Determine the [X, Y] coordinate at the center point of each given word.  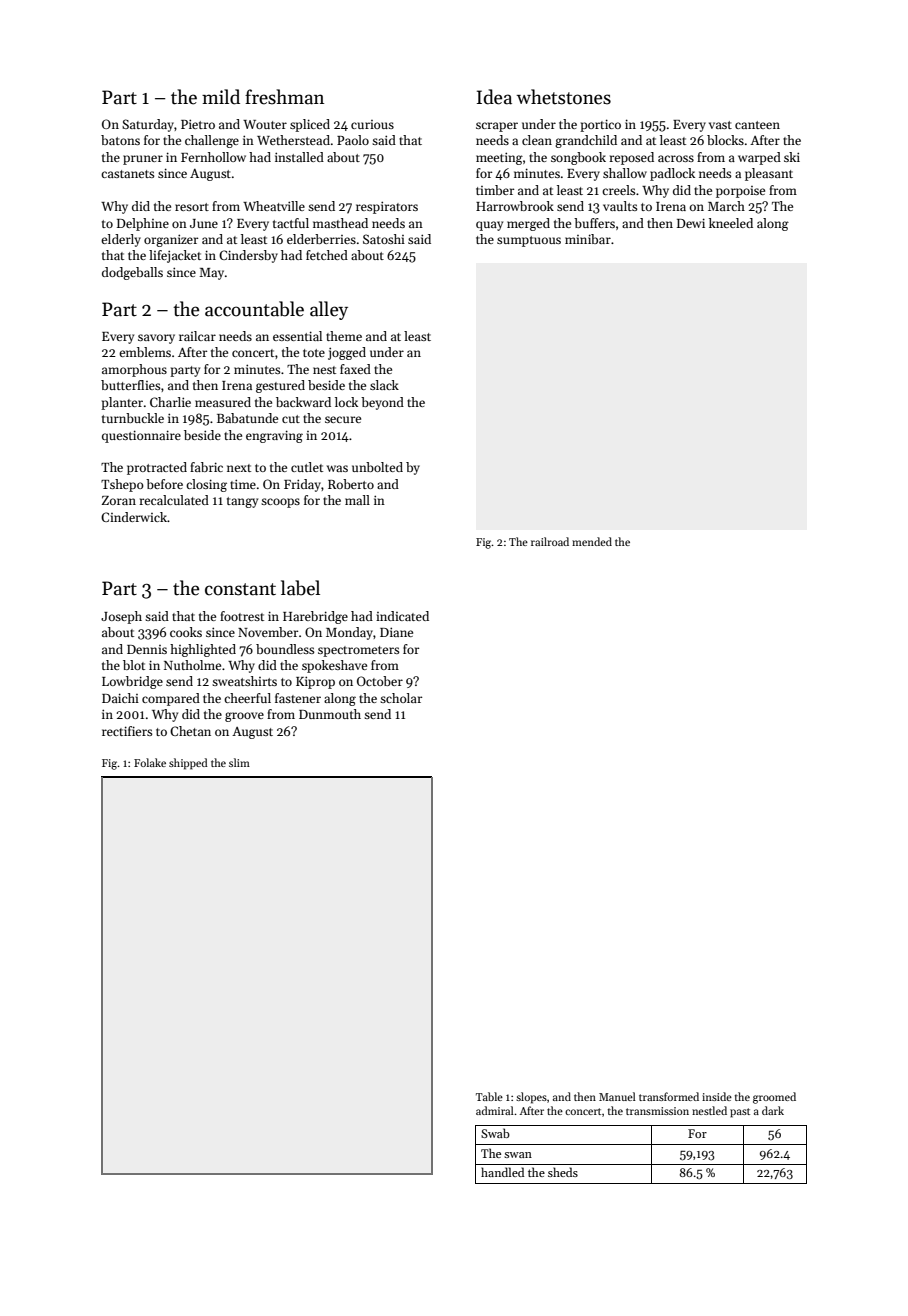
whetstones [563, 97]
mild [221, 97]
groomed [774, 1098]
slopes [531, 1098]
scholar [401, 698]
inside [717, 1096]
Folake [150, 762]
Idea [494, 97]
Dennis [147, 649]
